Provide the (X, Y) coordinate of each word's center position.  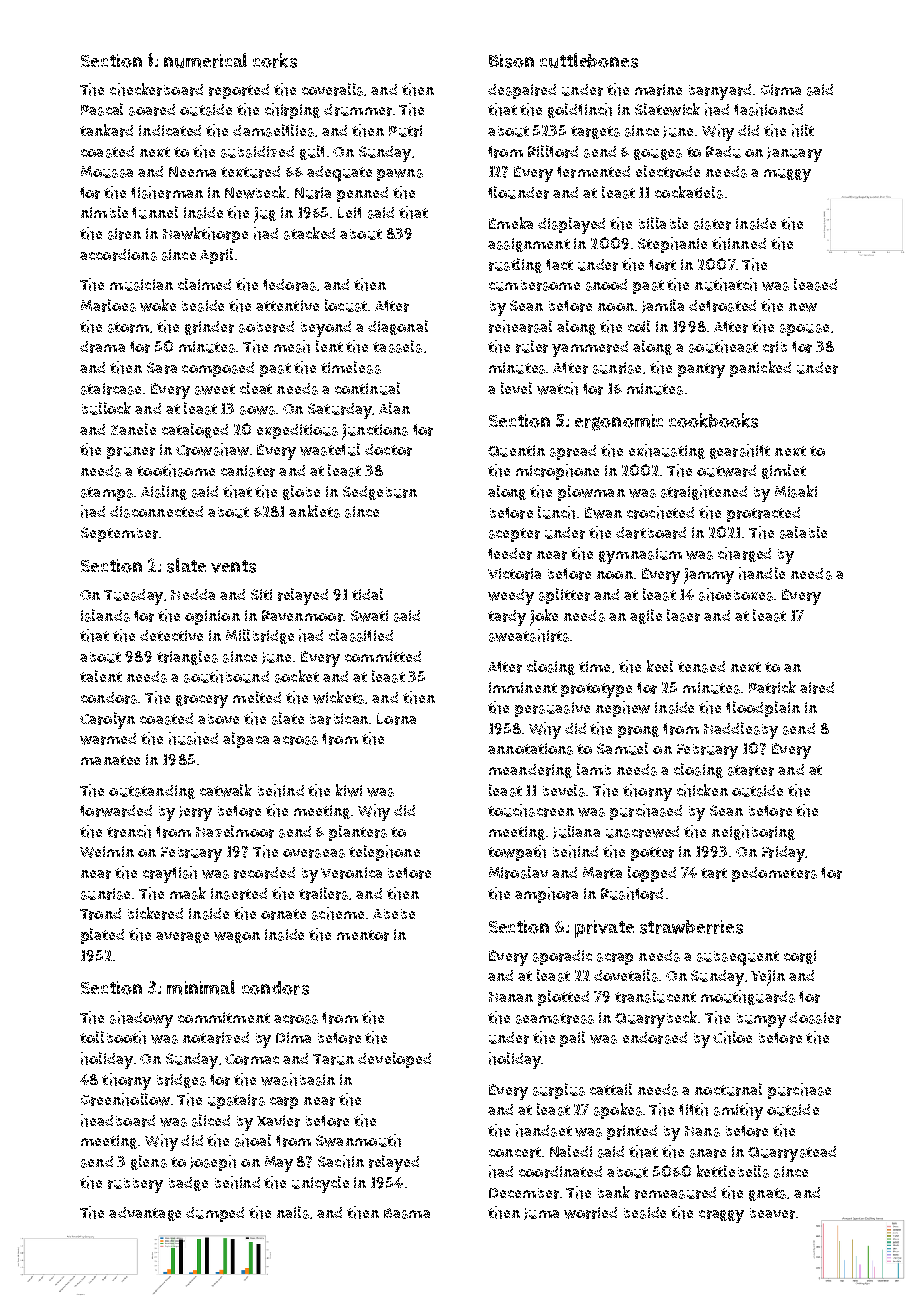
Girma (781, 90)
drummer (358, 110)
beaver (772, 1213)
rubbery (135, 1185)
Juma (541, 1214)
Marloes (108, 305)
